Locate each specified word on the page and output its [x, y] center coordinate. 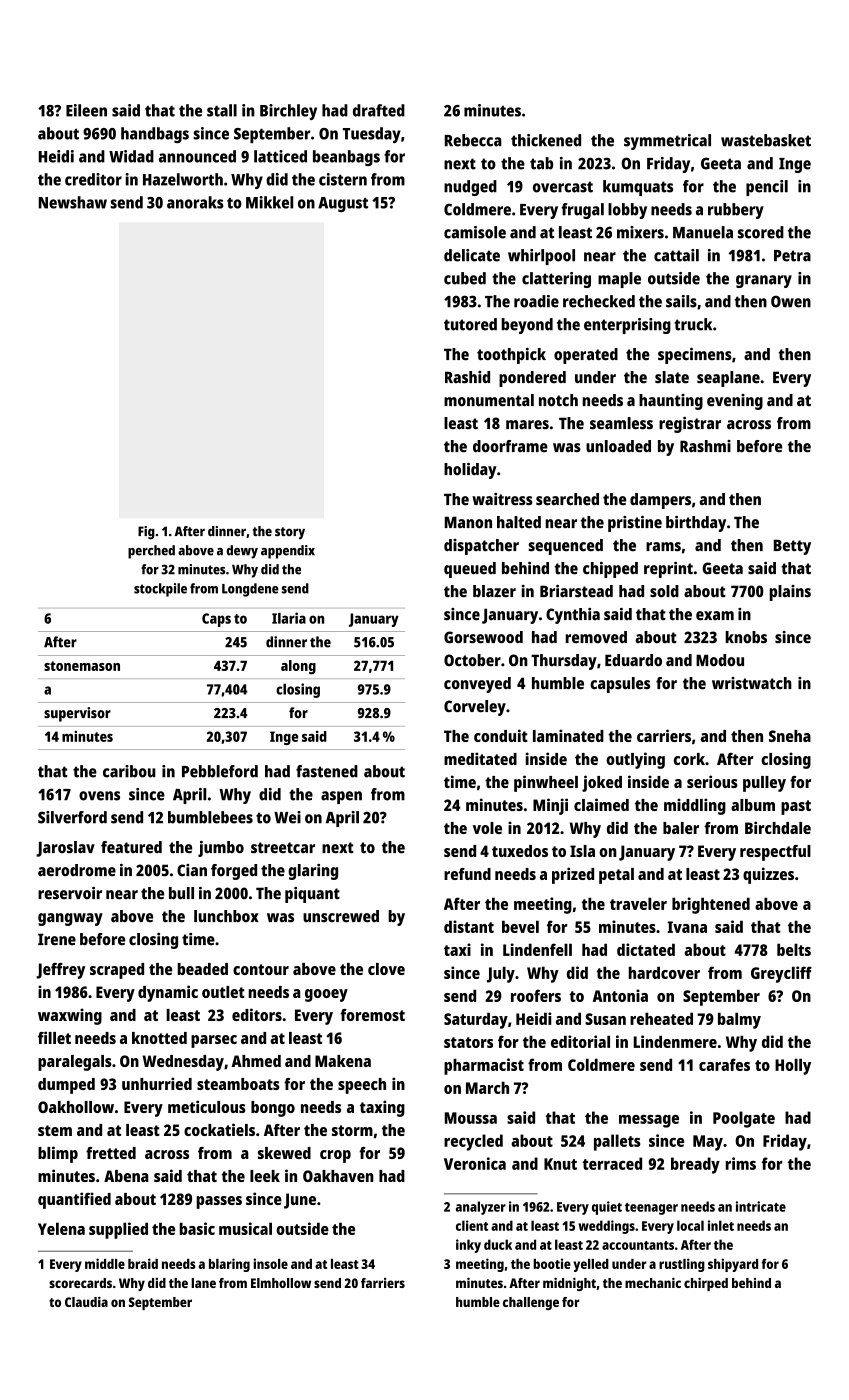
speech [362, 1086]
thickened [546, 140]
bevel [520, 926]
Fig [146, 533]
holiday [470, 471]
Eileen [86, 110]
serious [712, 781]
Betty [792, 547]
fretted [111, 1153]
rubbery [736, 211]
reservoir [70, 893]
